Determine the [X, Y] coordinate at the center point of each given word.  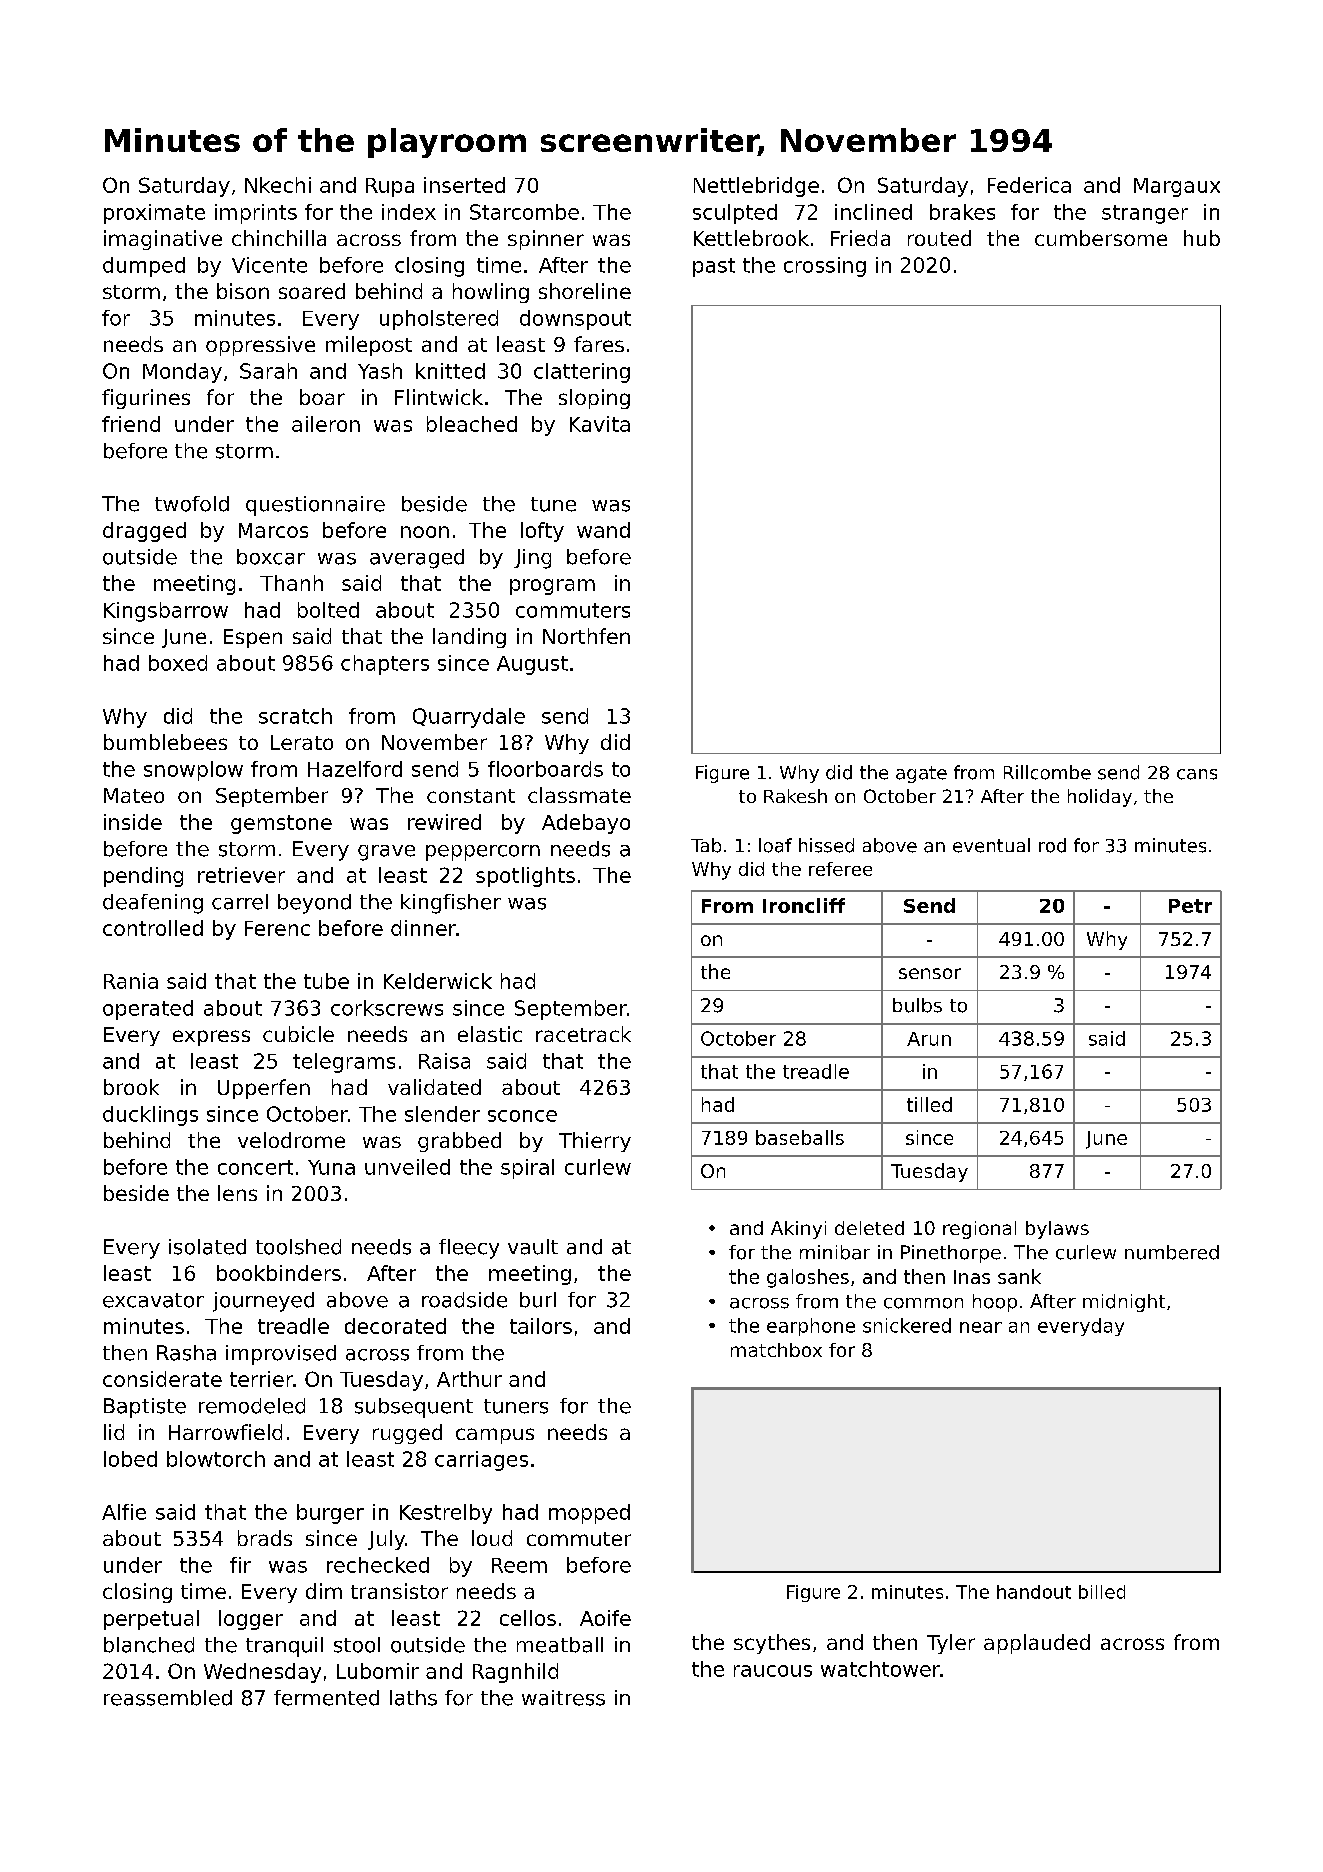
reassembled [168, 1698]
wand [603, 530]
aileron [326, 424]
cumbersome [1101, 238]
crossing [825, 267]
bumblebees [165, 742]
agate [921, 774]
